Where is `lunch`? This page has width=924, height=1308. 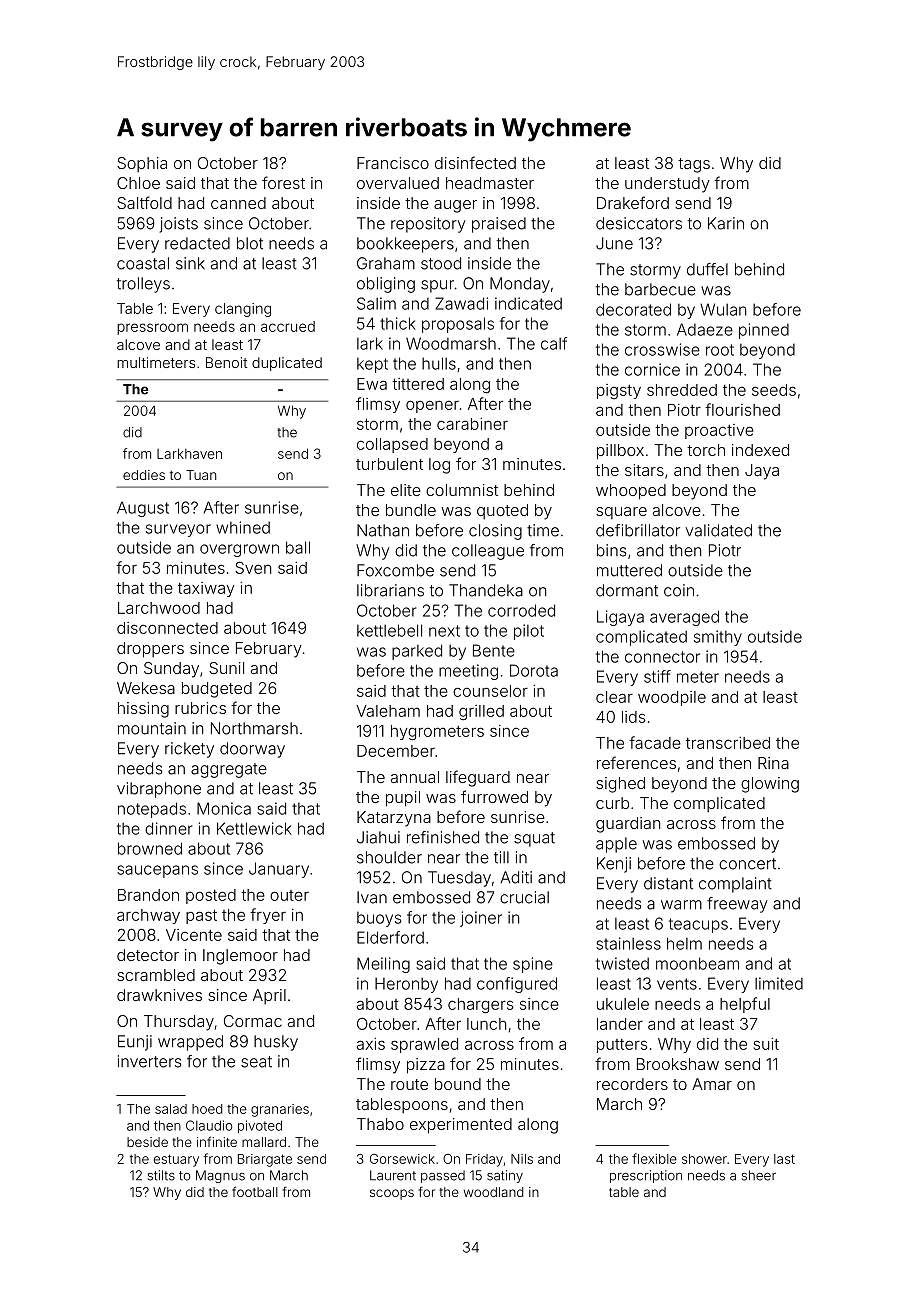 lunch is located at coordinates (486, 1024).
